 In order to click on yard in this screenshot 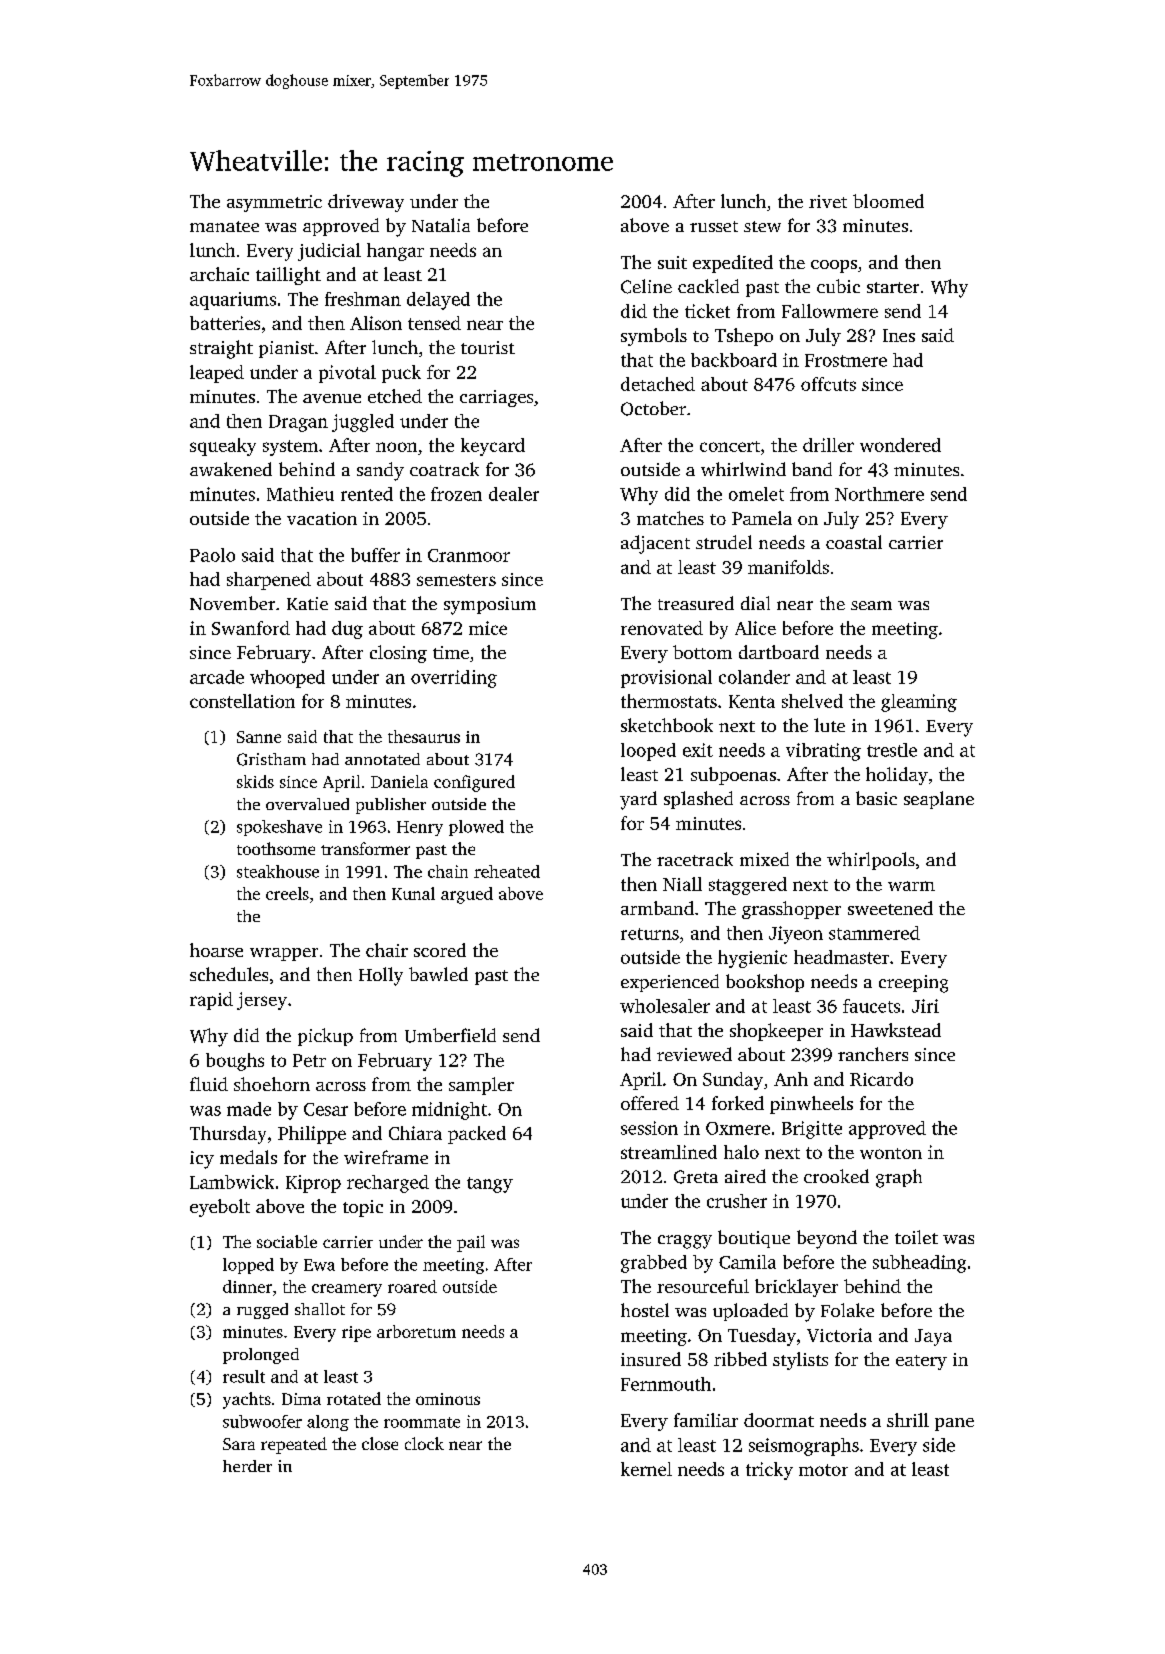, I will do `click(638, 800)`.
